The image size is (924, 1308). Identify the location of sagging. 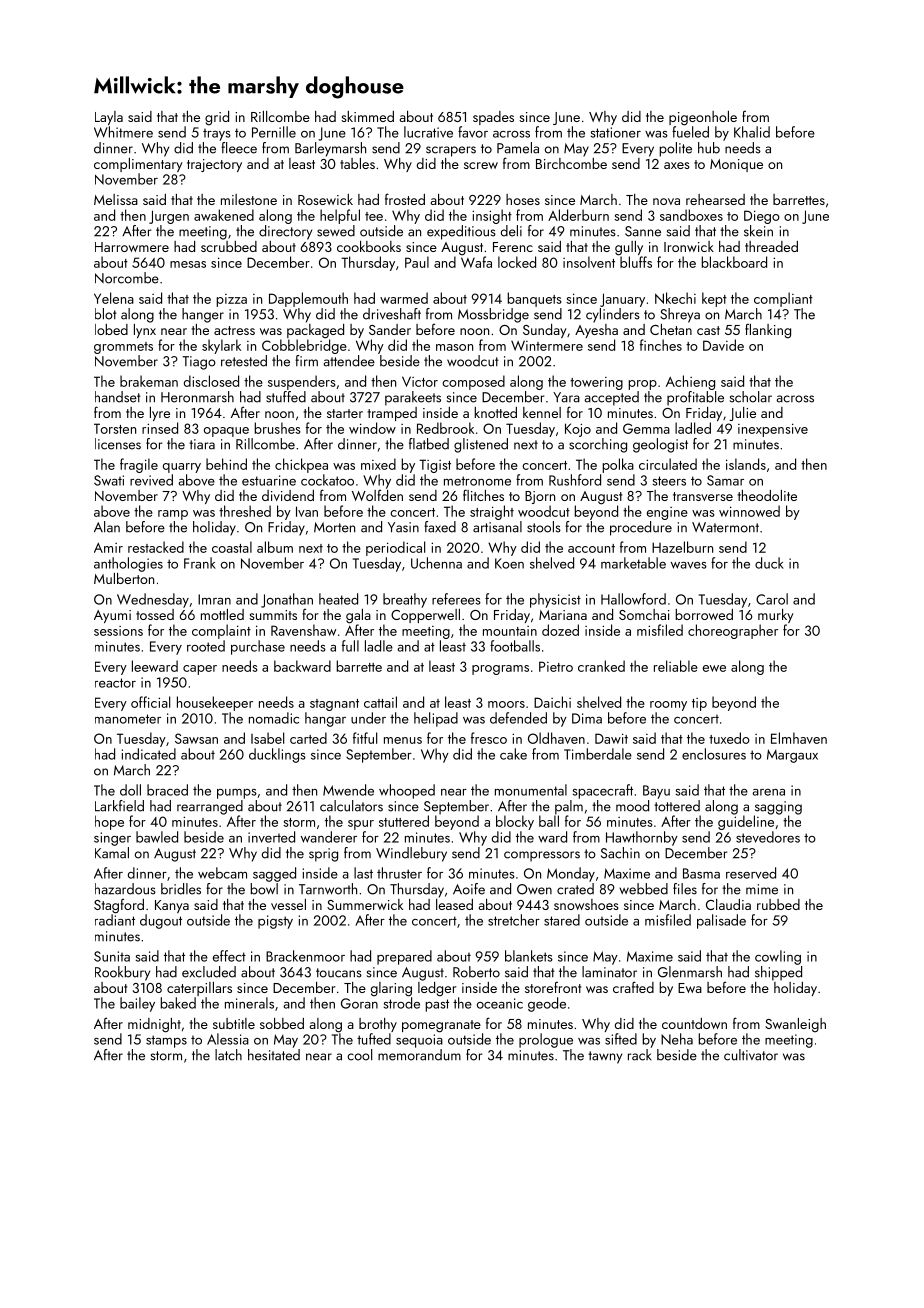
(778, 808).
